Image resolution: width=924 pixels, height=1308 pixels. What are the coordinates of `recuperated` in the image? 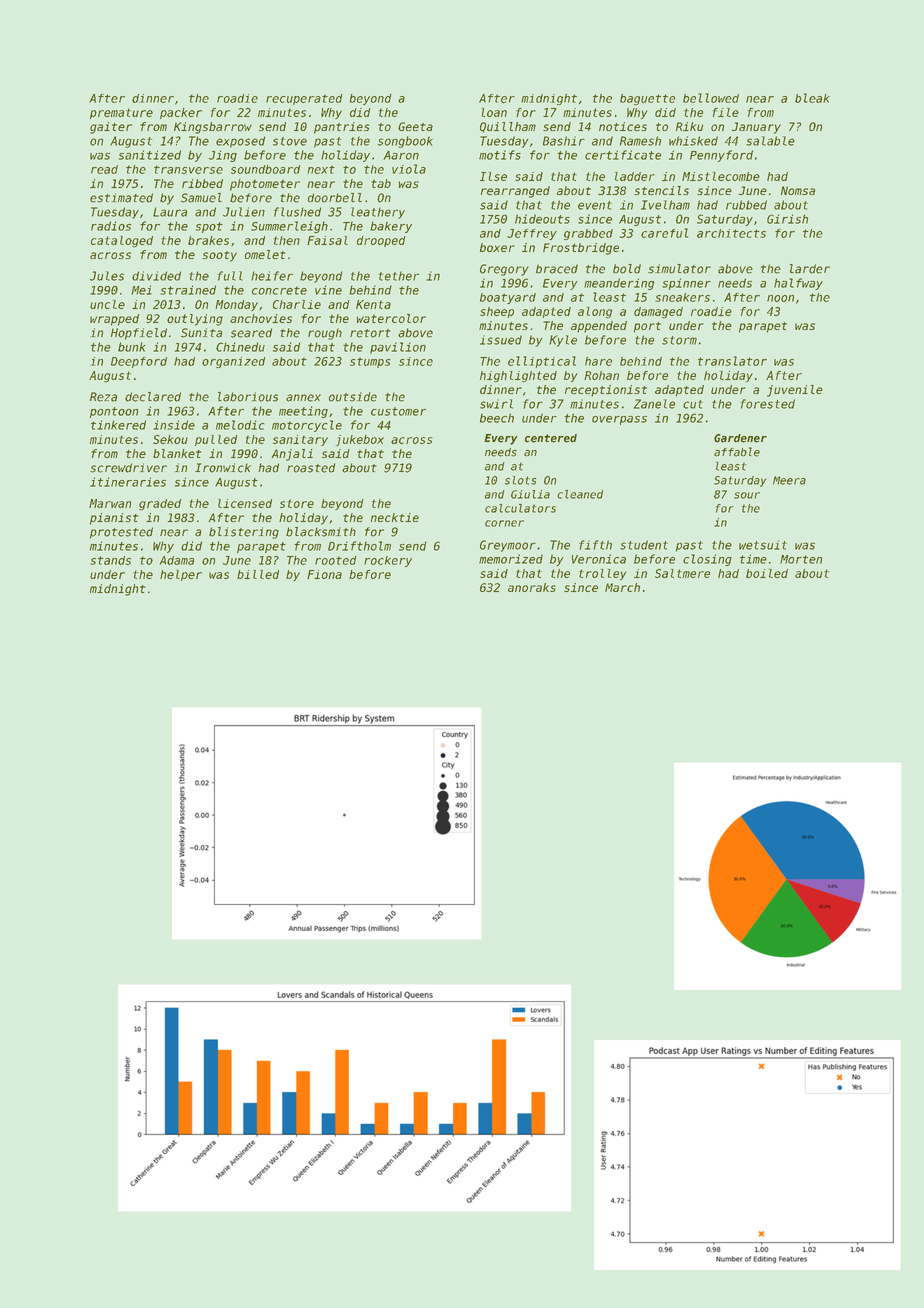 It's located at (304, 99).
